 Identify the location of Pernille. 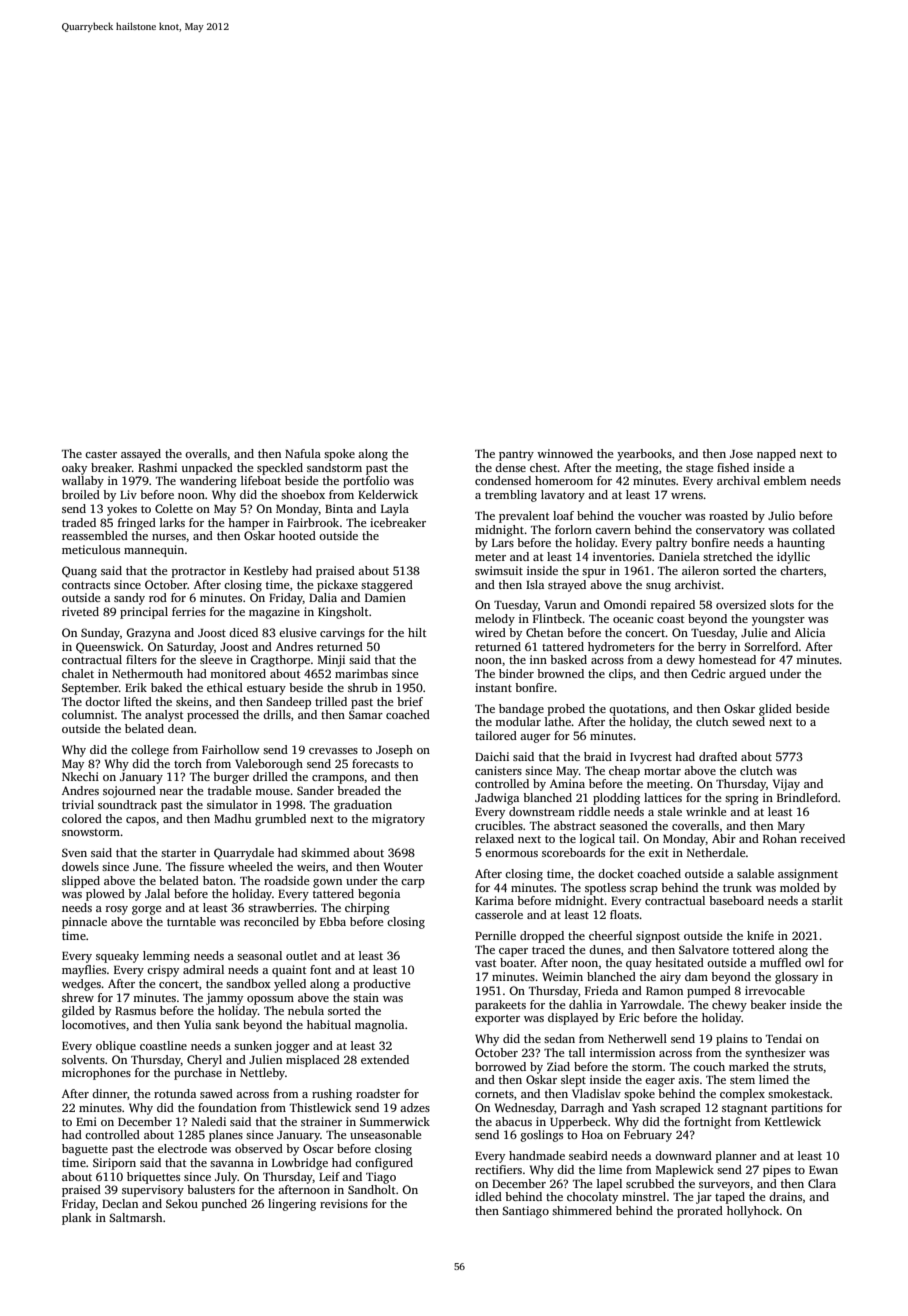
(495, 935).
